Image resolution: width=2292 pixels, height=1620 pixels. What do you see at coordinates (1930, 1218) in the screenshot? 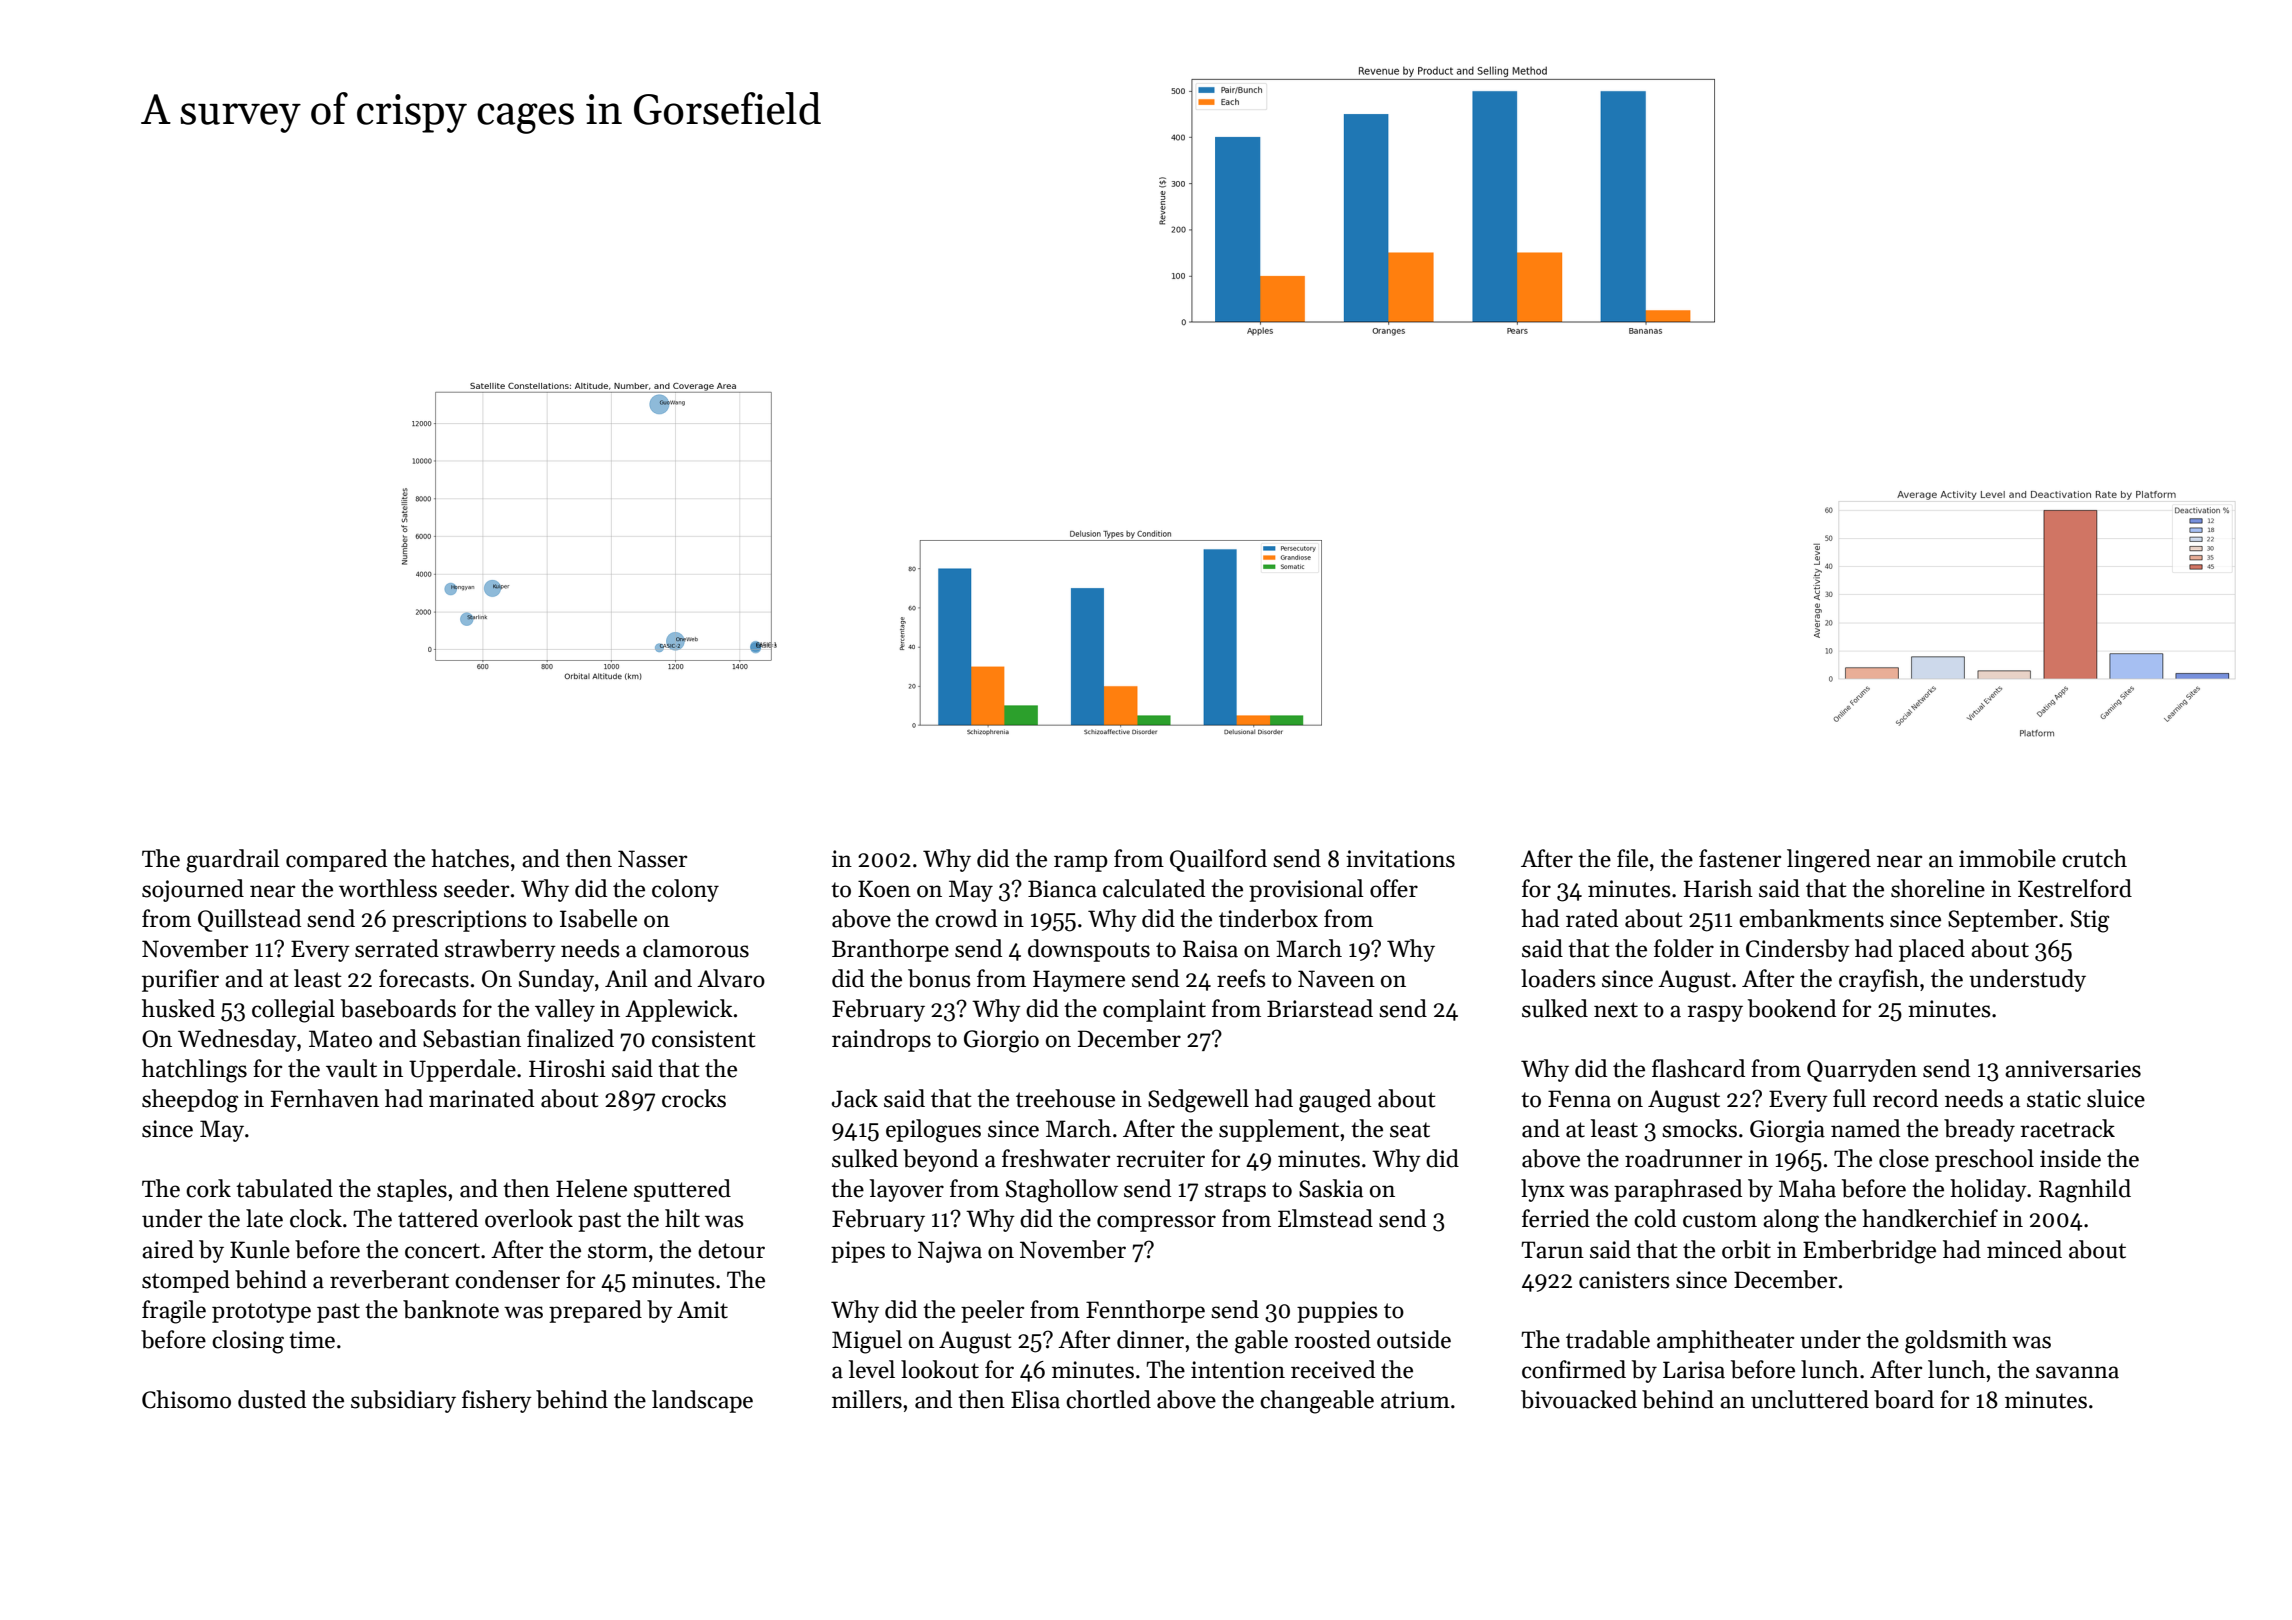
I see `handkerchief` at bounding box center [1930, 1218].
